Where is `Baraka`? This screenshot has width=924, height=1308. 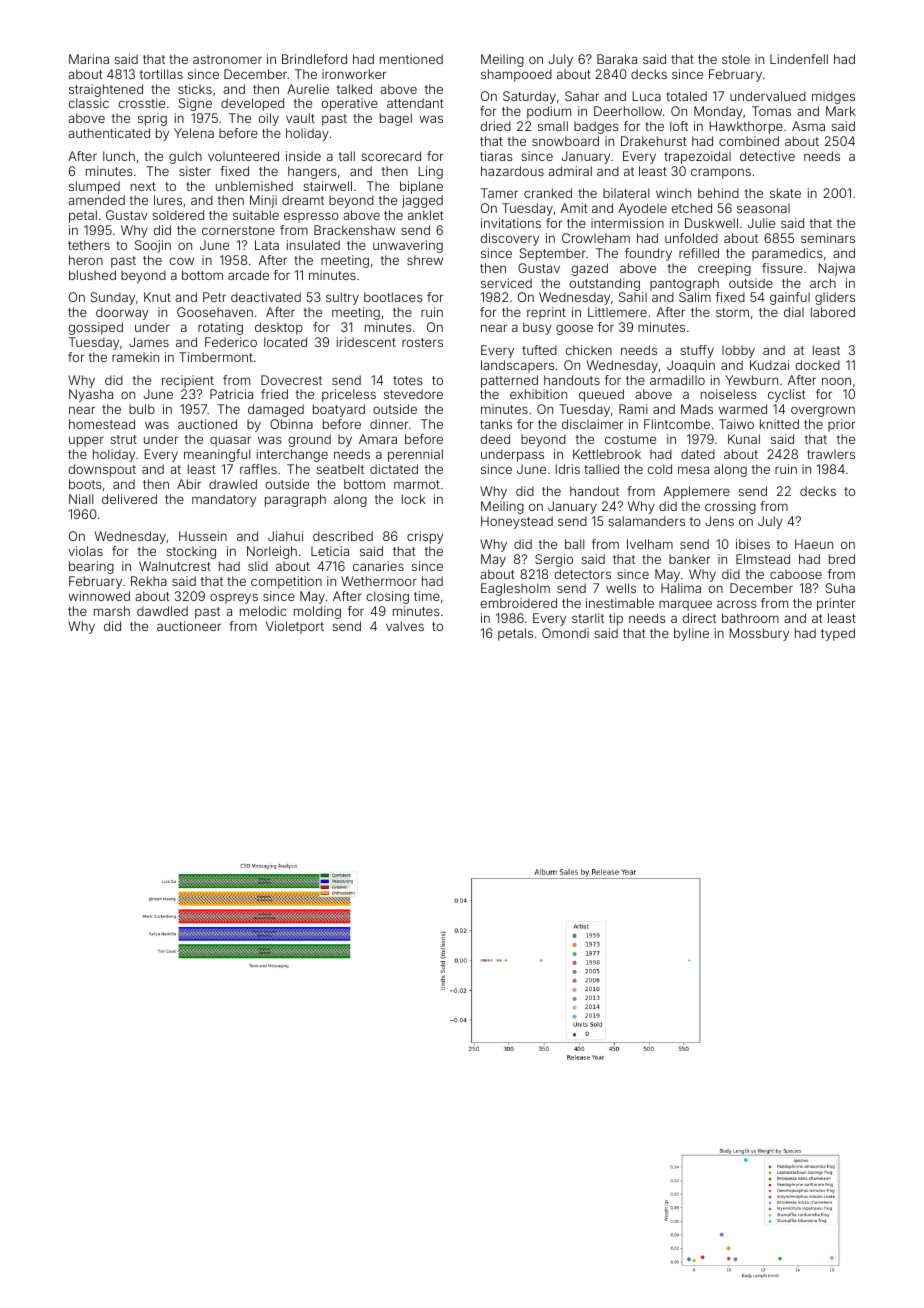
Baraka is located at coordinates (617, 59).
